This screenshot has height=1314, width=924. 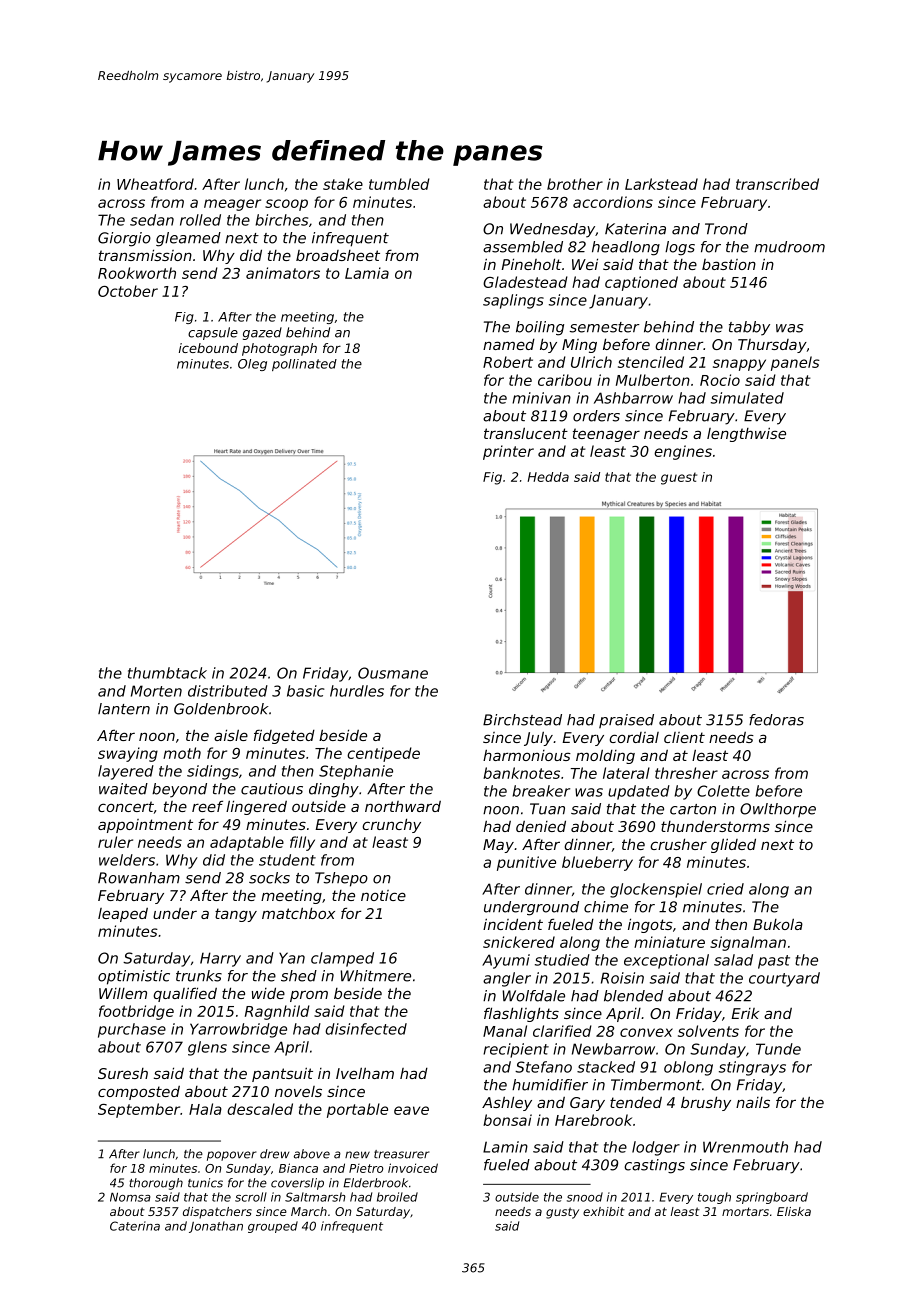 What do you see at coordinates (725, 889) in the screenshot?
I see `cried` at bounding box center [725, 889].
